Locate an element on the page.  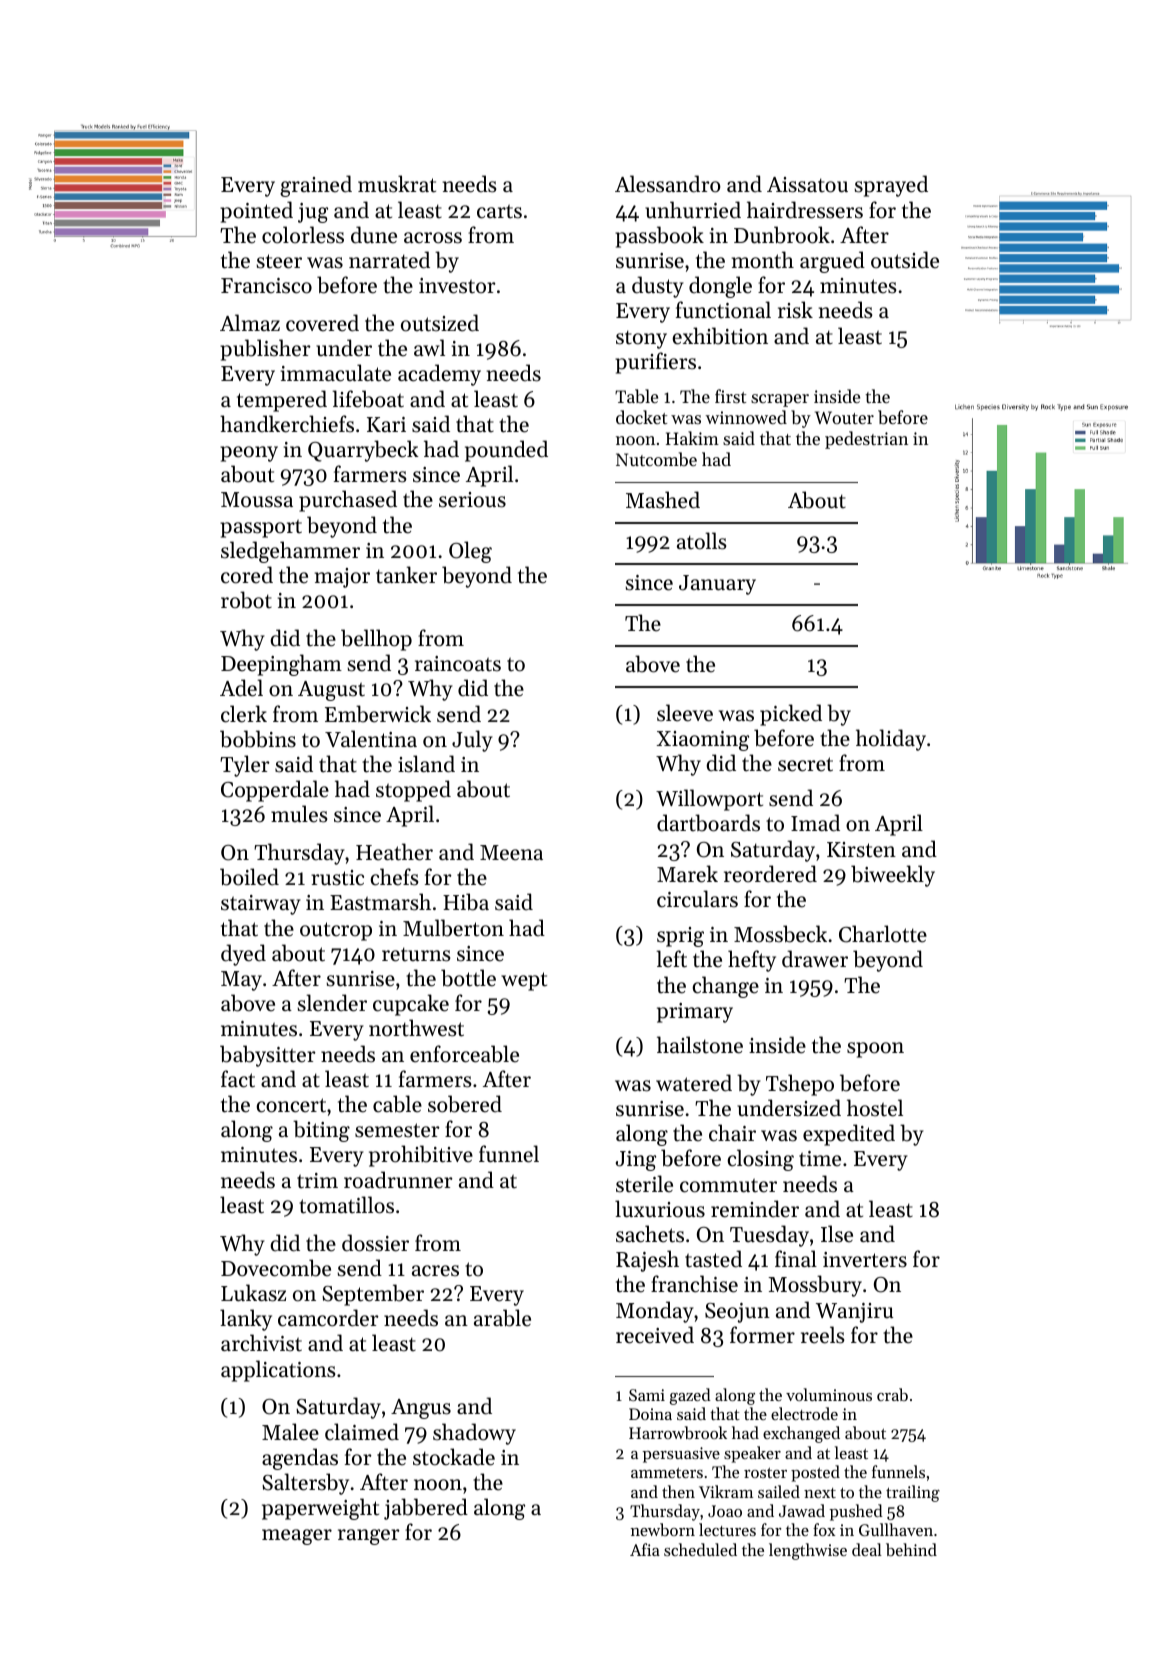
carts is located at coordinates (499, 211).
